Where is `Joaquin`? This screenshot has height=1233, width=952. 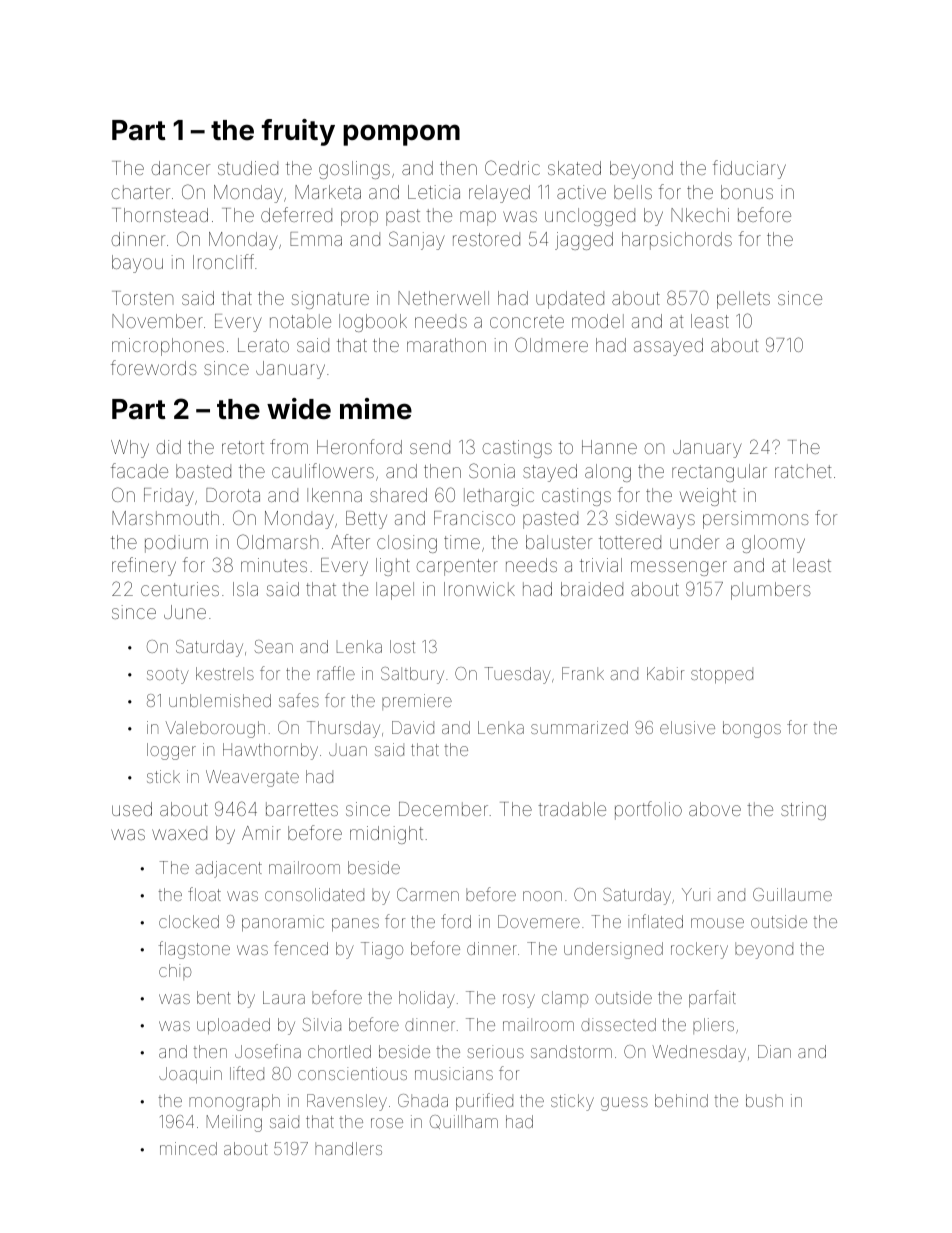 Joaquin is located at coordinates (190, 1075).
